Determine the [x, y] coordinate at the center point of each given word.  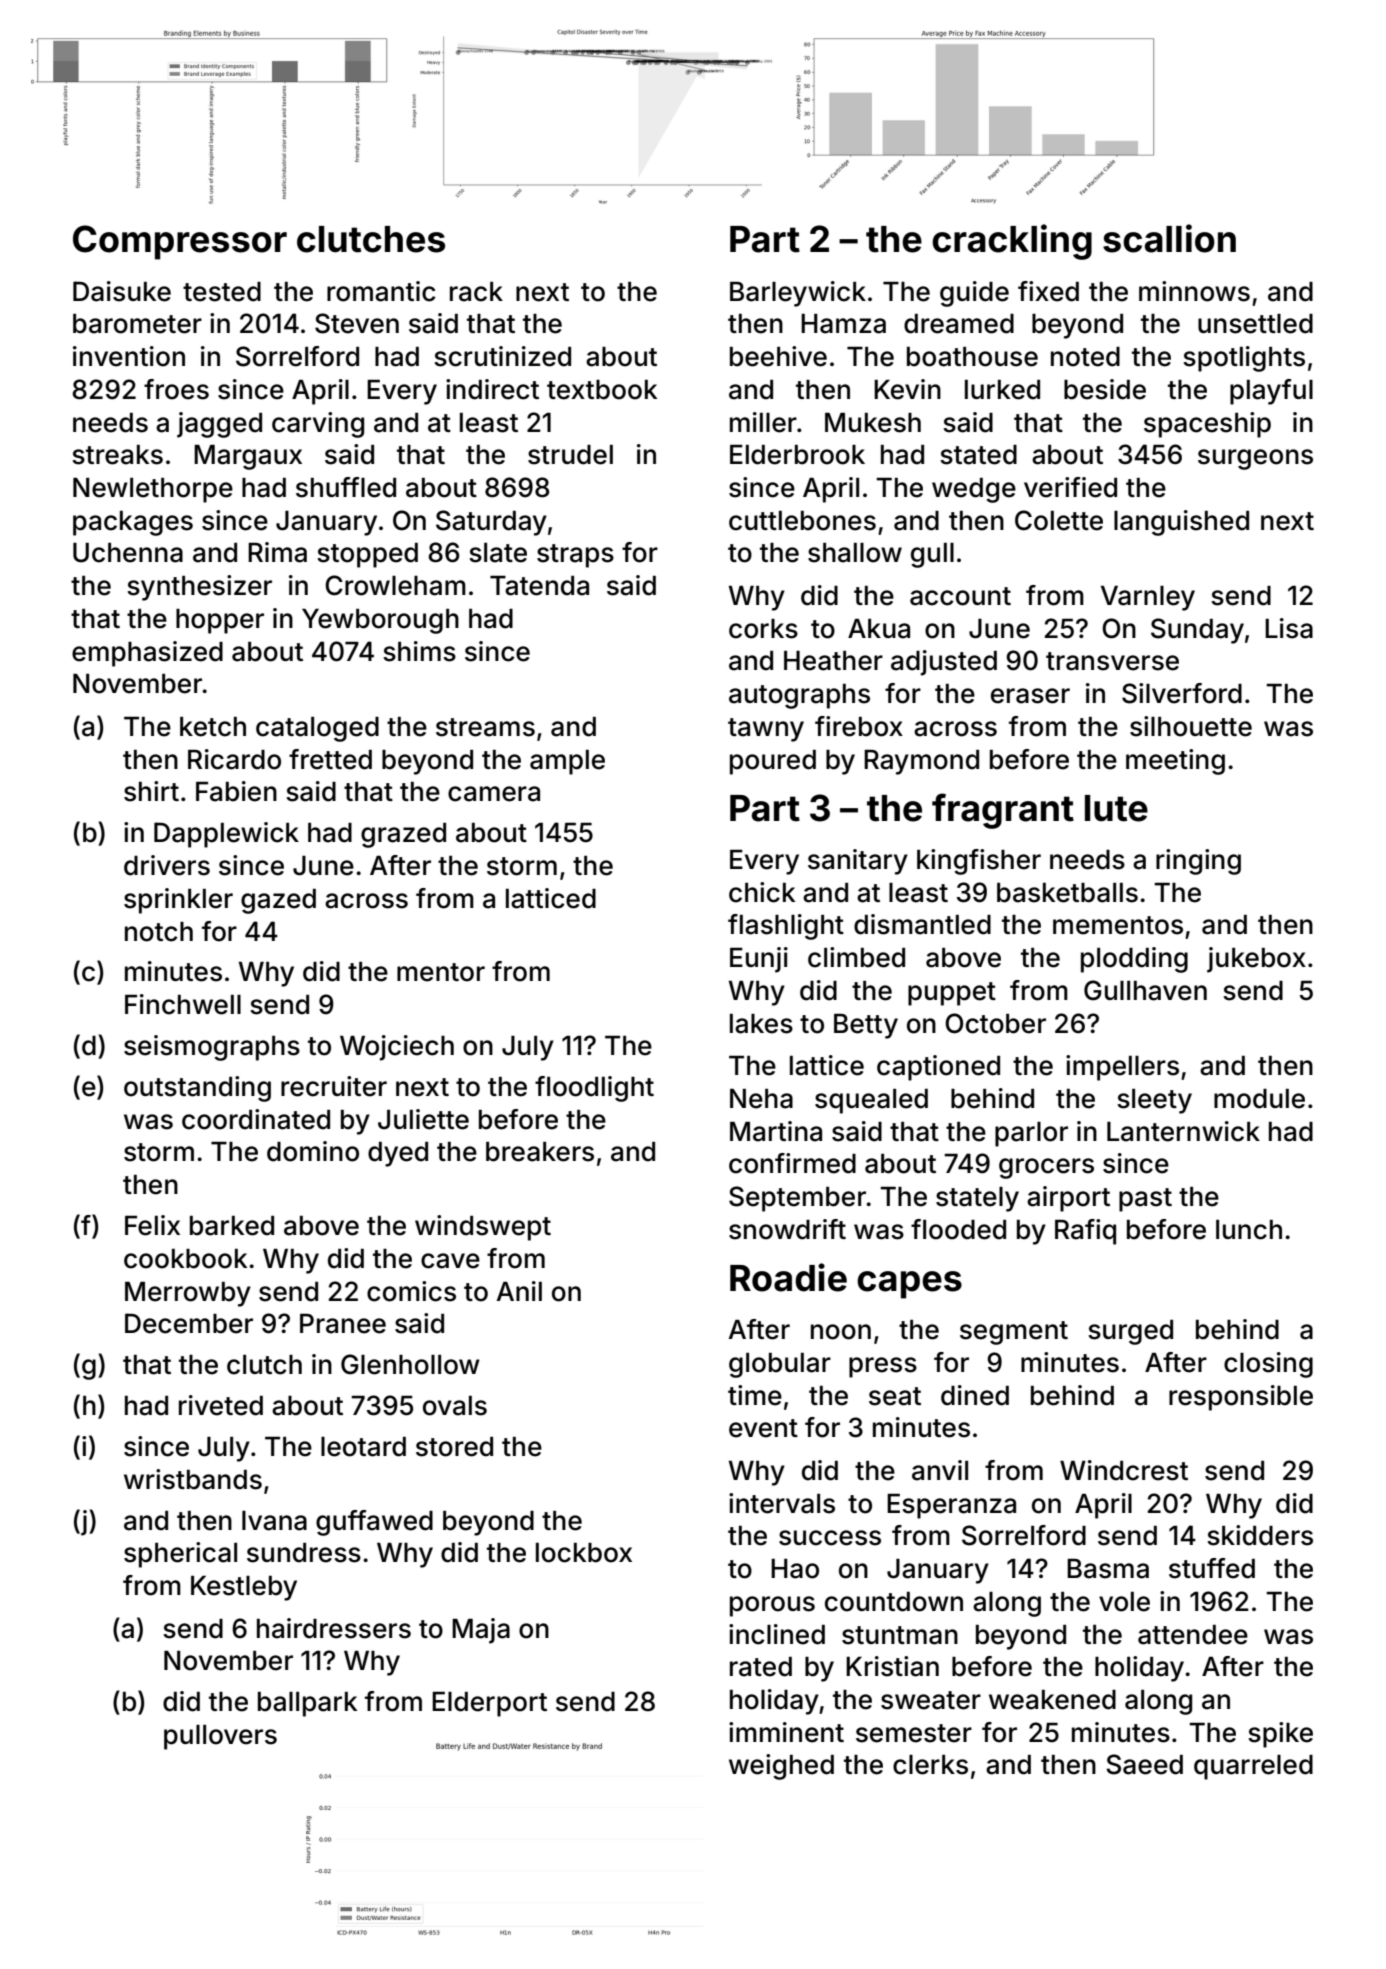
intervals [782, 1503]
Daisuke [122, 291]
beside [1105, 389]
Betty [866, 1026]
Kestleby [244, 1588]
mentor [441, 972]
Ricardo [234, 759]
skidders [1260, 1535]
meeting [1175, 762]
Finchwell [183, 1004]
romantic [381, 291]
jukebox [1256, 960]
